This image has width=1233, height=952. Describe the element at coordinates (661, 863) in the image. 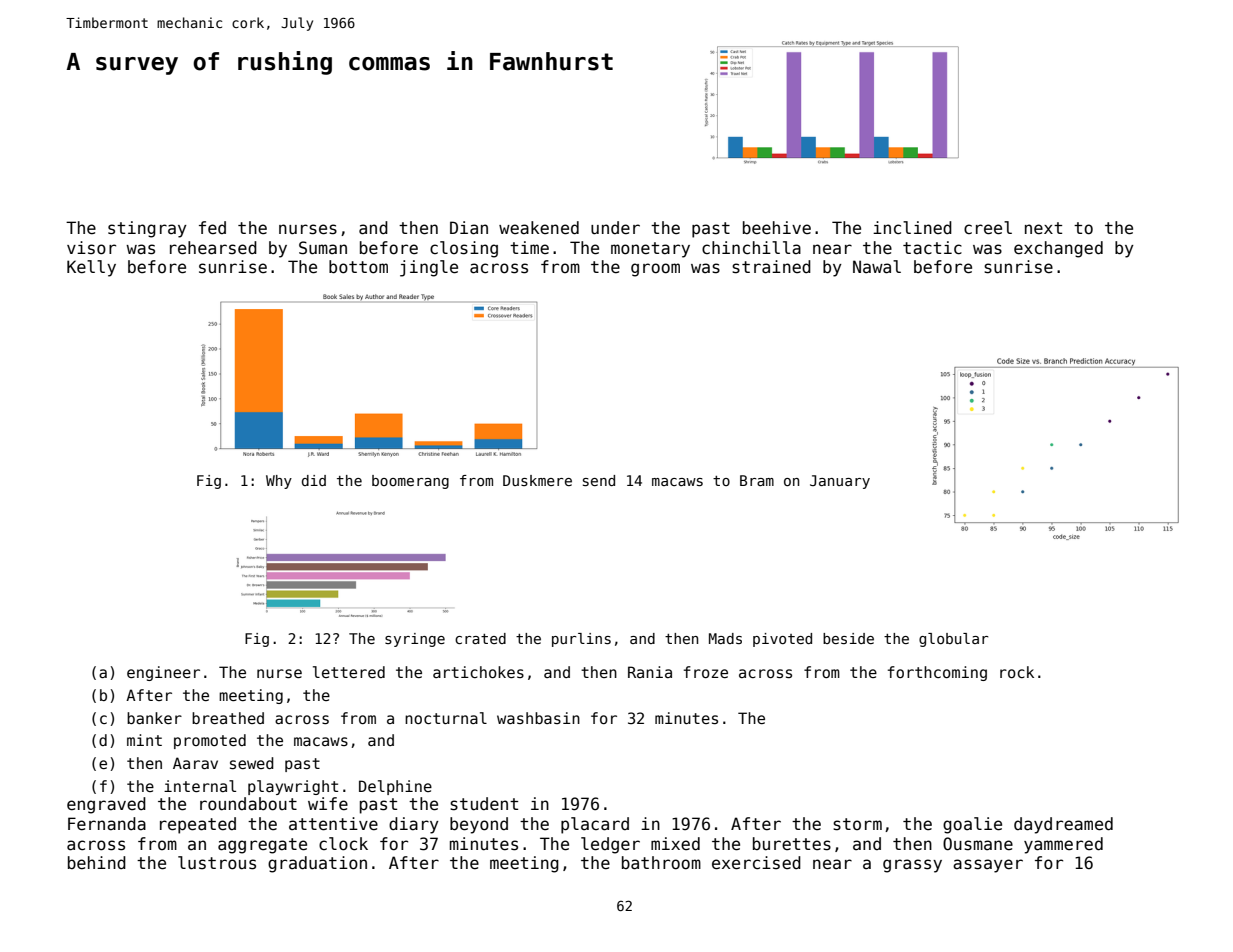

I see `bathroom` at that location.
